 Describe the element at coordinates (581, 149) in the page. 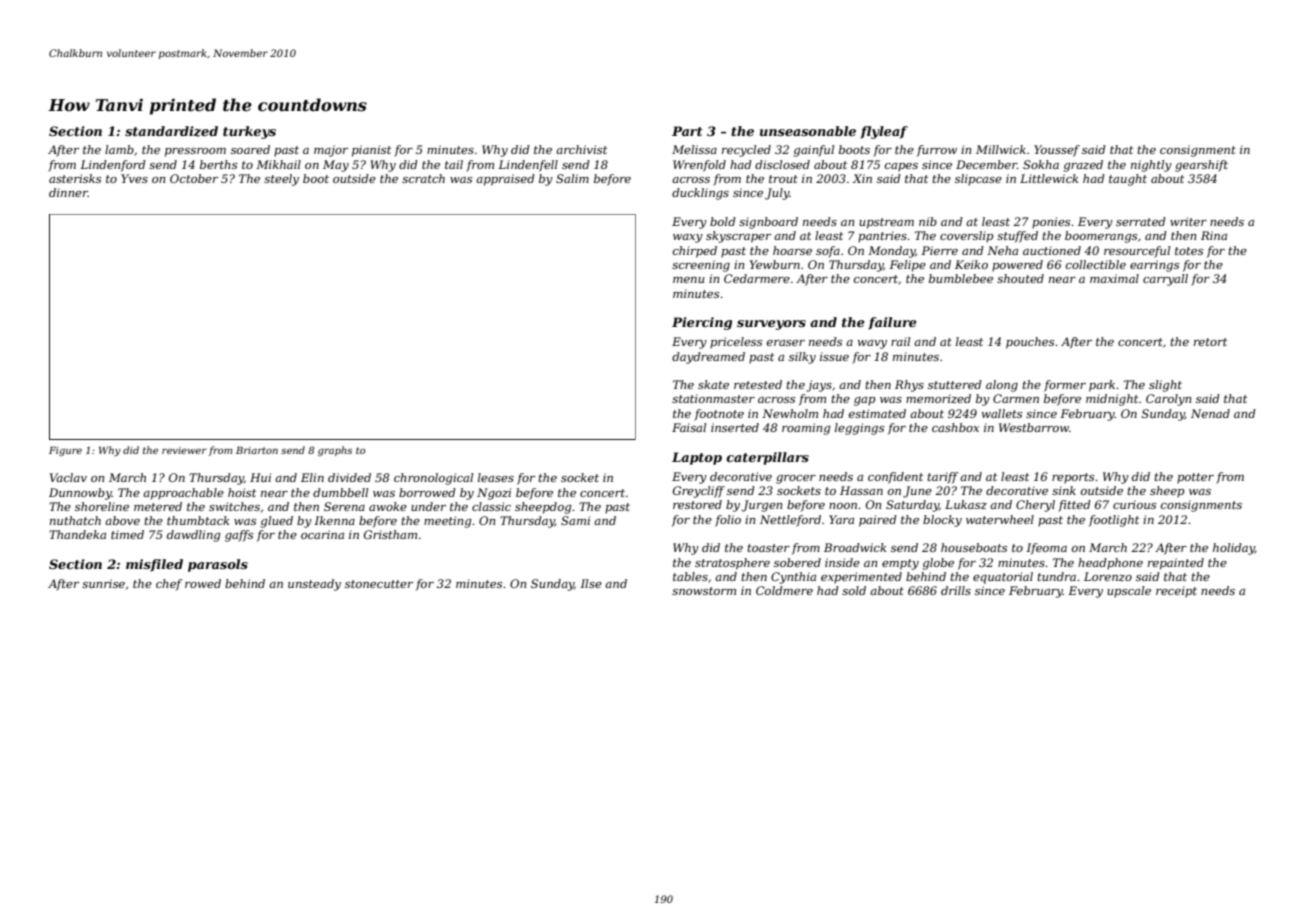

I see `archivist` at that location.
